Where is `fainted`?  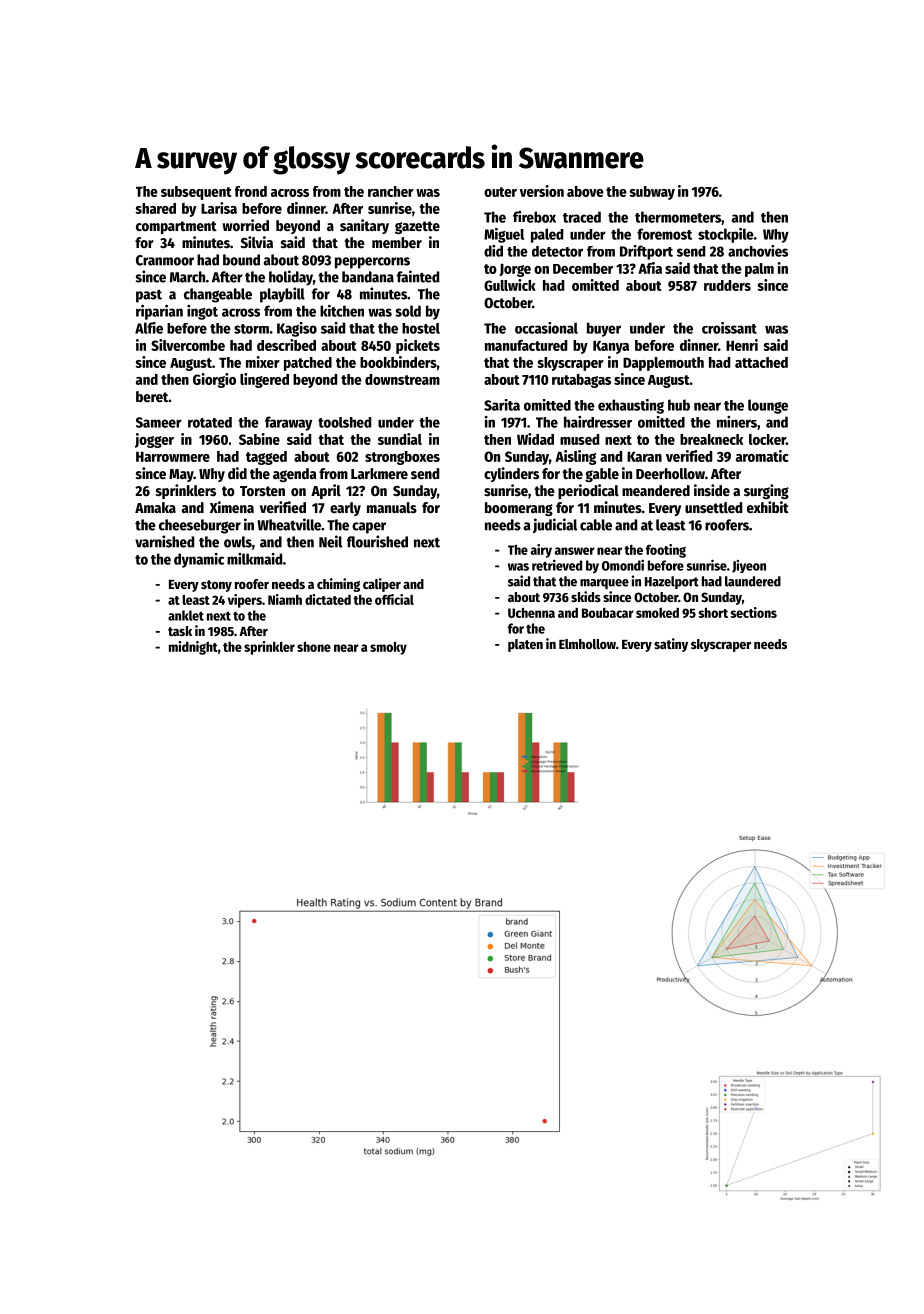 fainted is located at coordinates (418, 276).
